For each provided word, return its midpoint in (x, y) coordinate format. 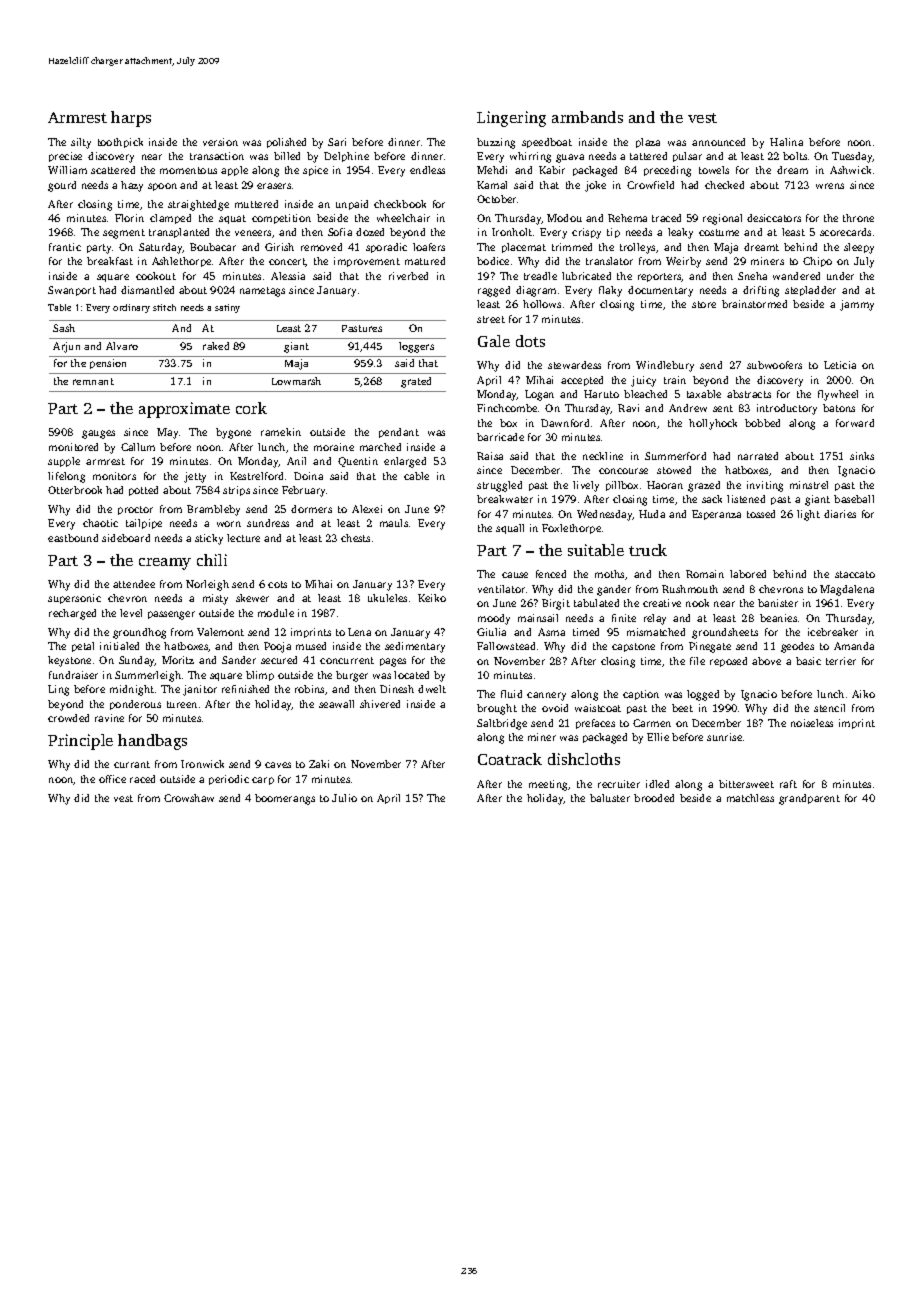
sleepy (859, 248)
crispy (586, 233)
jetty (195, 477)
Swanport (72, 291)
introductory (787, 409)
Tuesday (852, 157)
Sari (337, 142)
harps (131, 119)
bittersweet (746, 784)
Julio (344, 798)
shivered (380, 704)
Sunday (137, 661)
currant (132, 764)
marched (380, 447)
